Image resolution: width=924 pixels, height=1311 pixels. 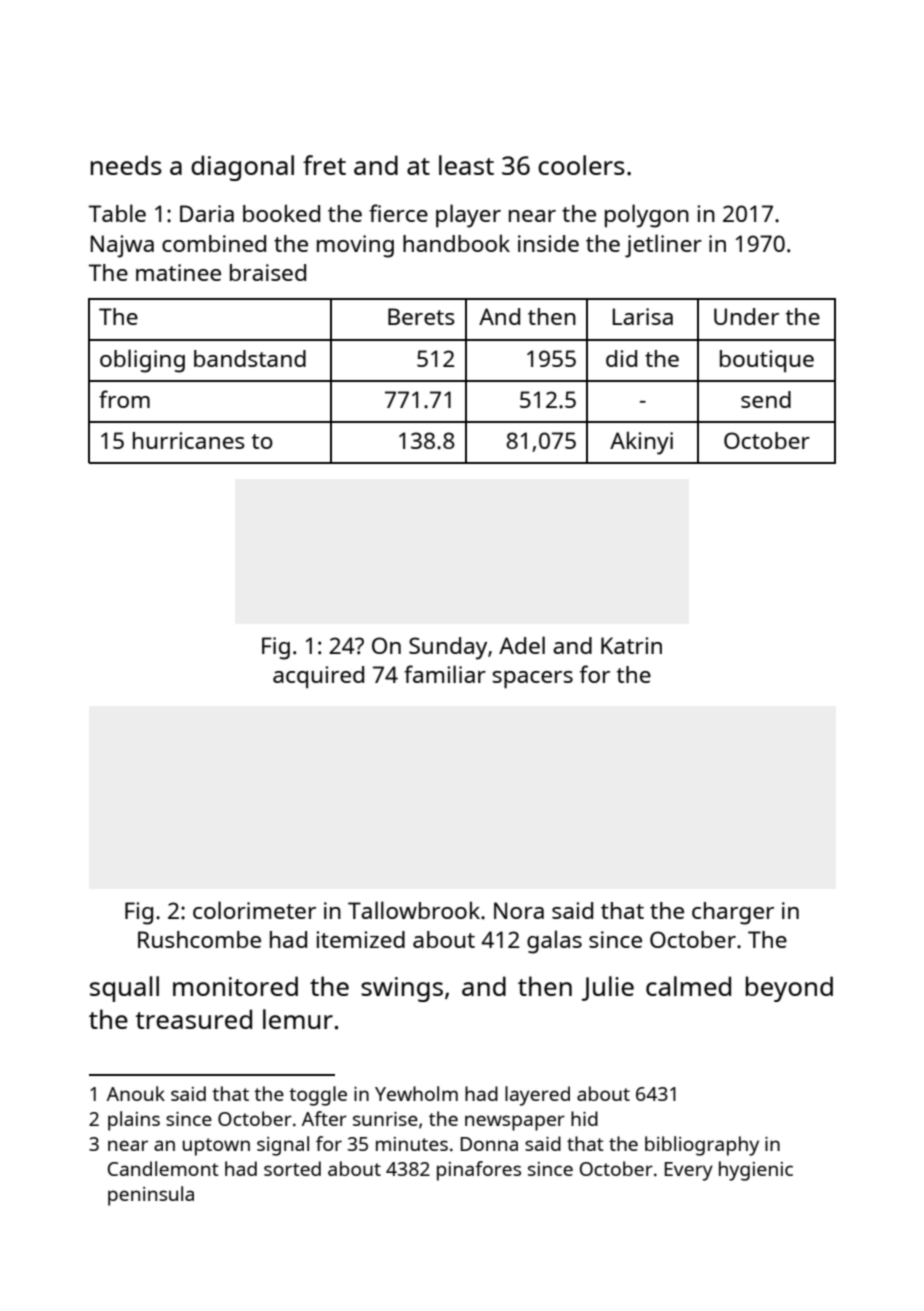 I want to click on coolers, so click(x=581, y=165).
